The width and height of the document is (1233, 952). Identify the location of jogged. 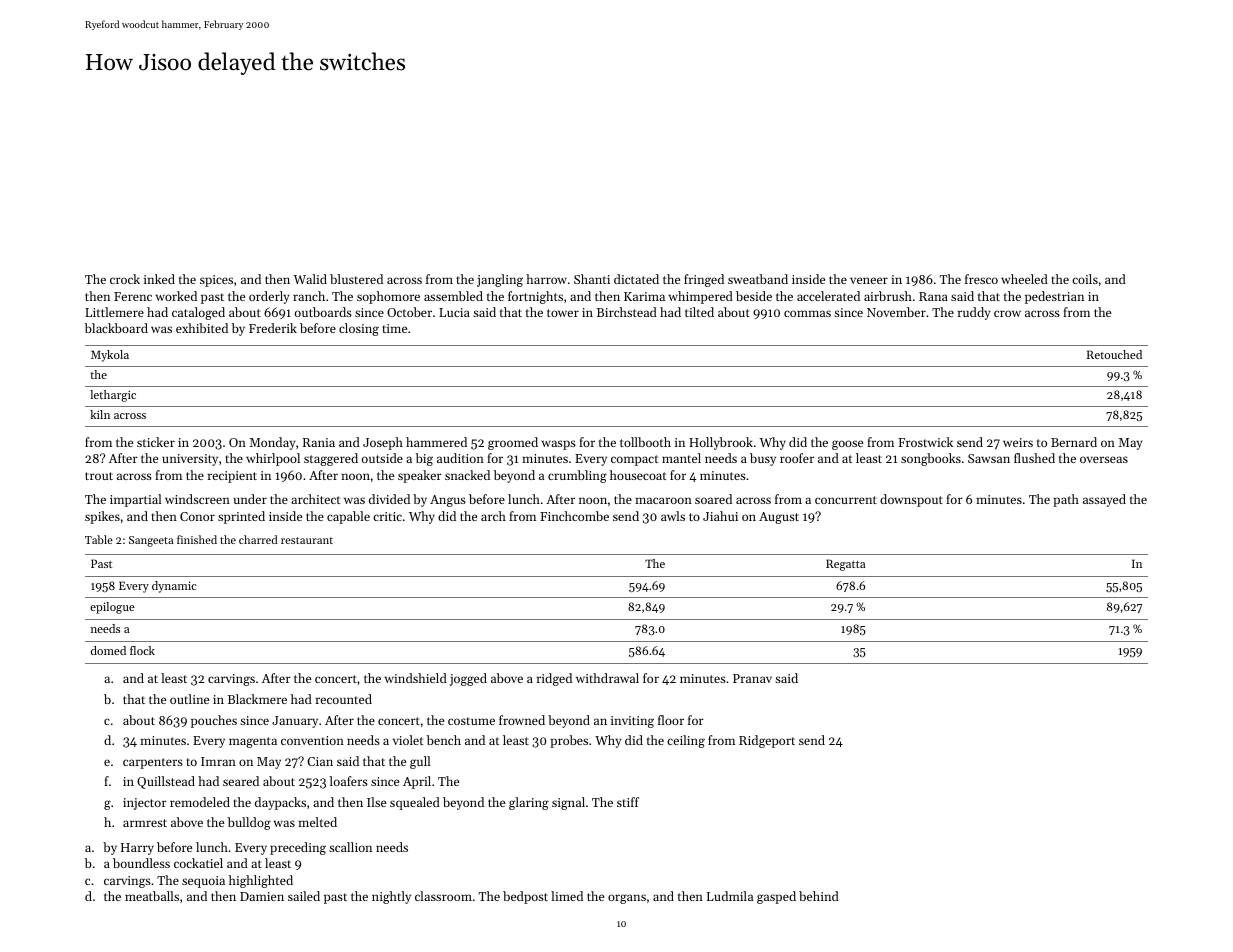
(468, 679).
